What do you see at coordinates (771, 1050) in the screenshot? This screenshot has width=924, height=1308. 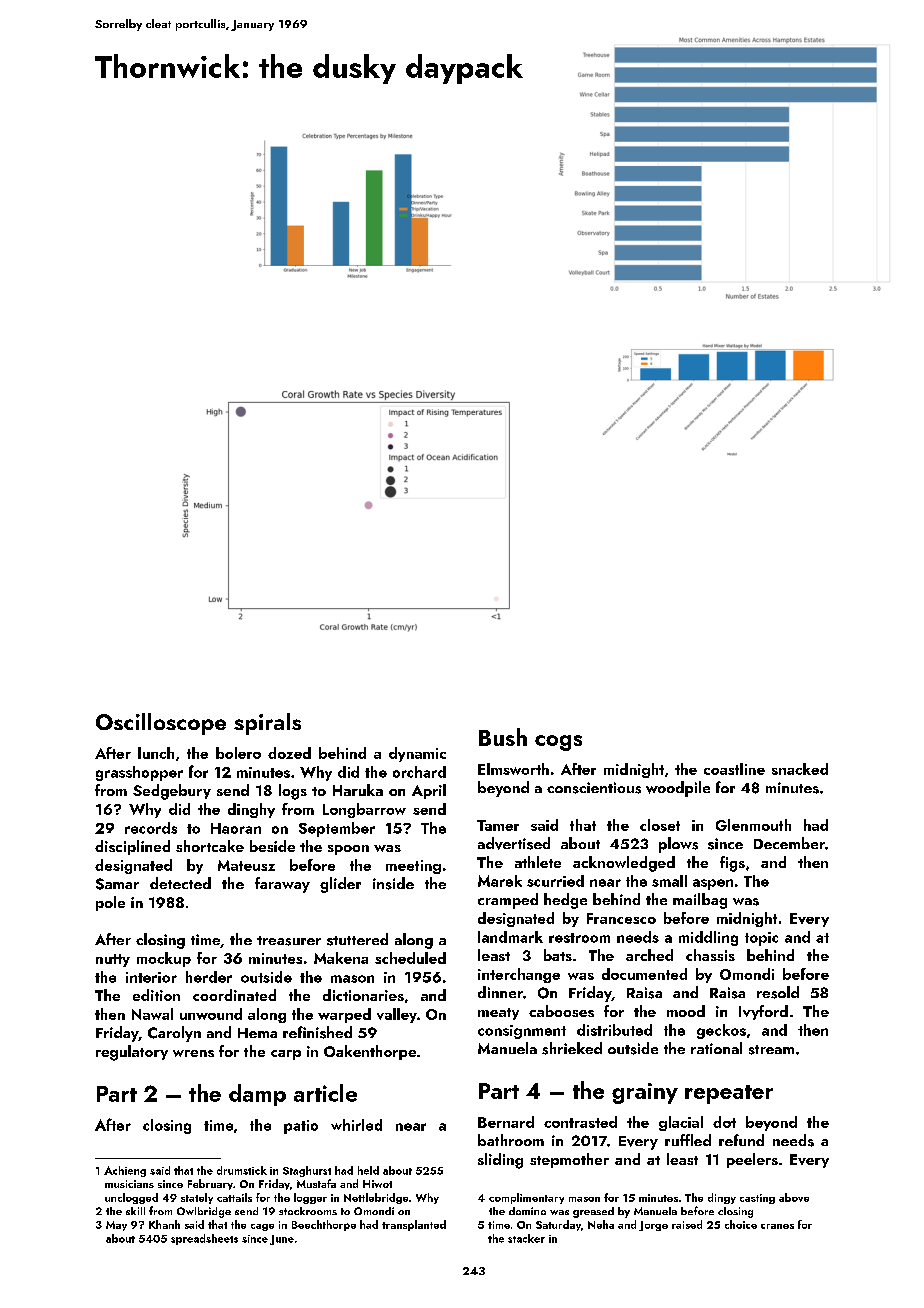 I see `stream` at bounding box center [771, 1050].
